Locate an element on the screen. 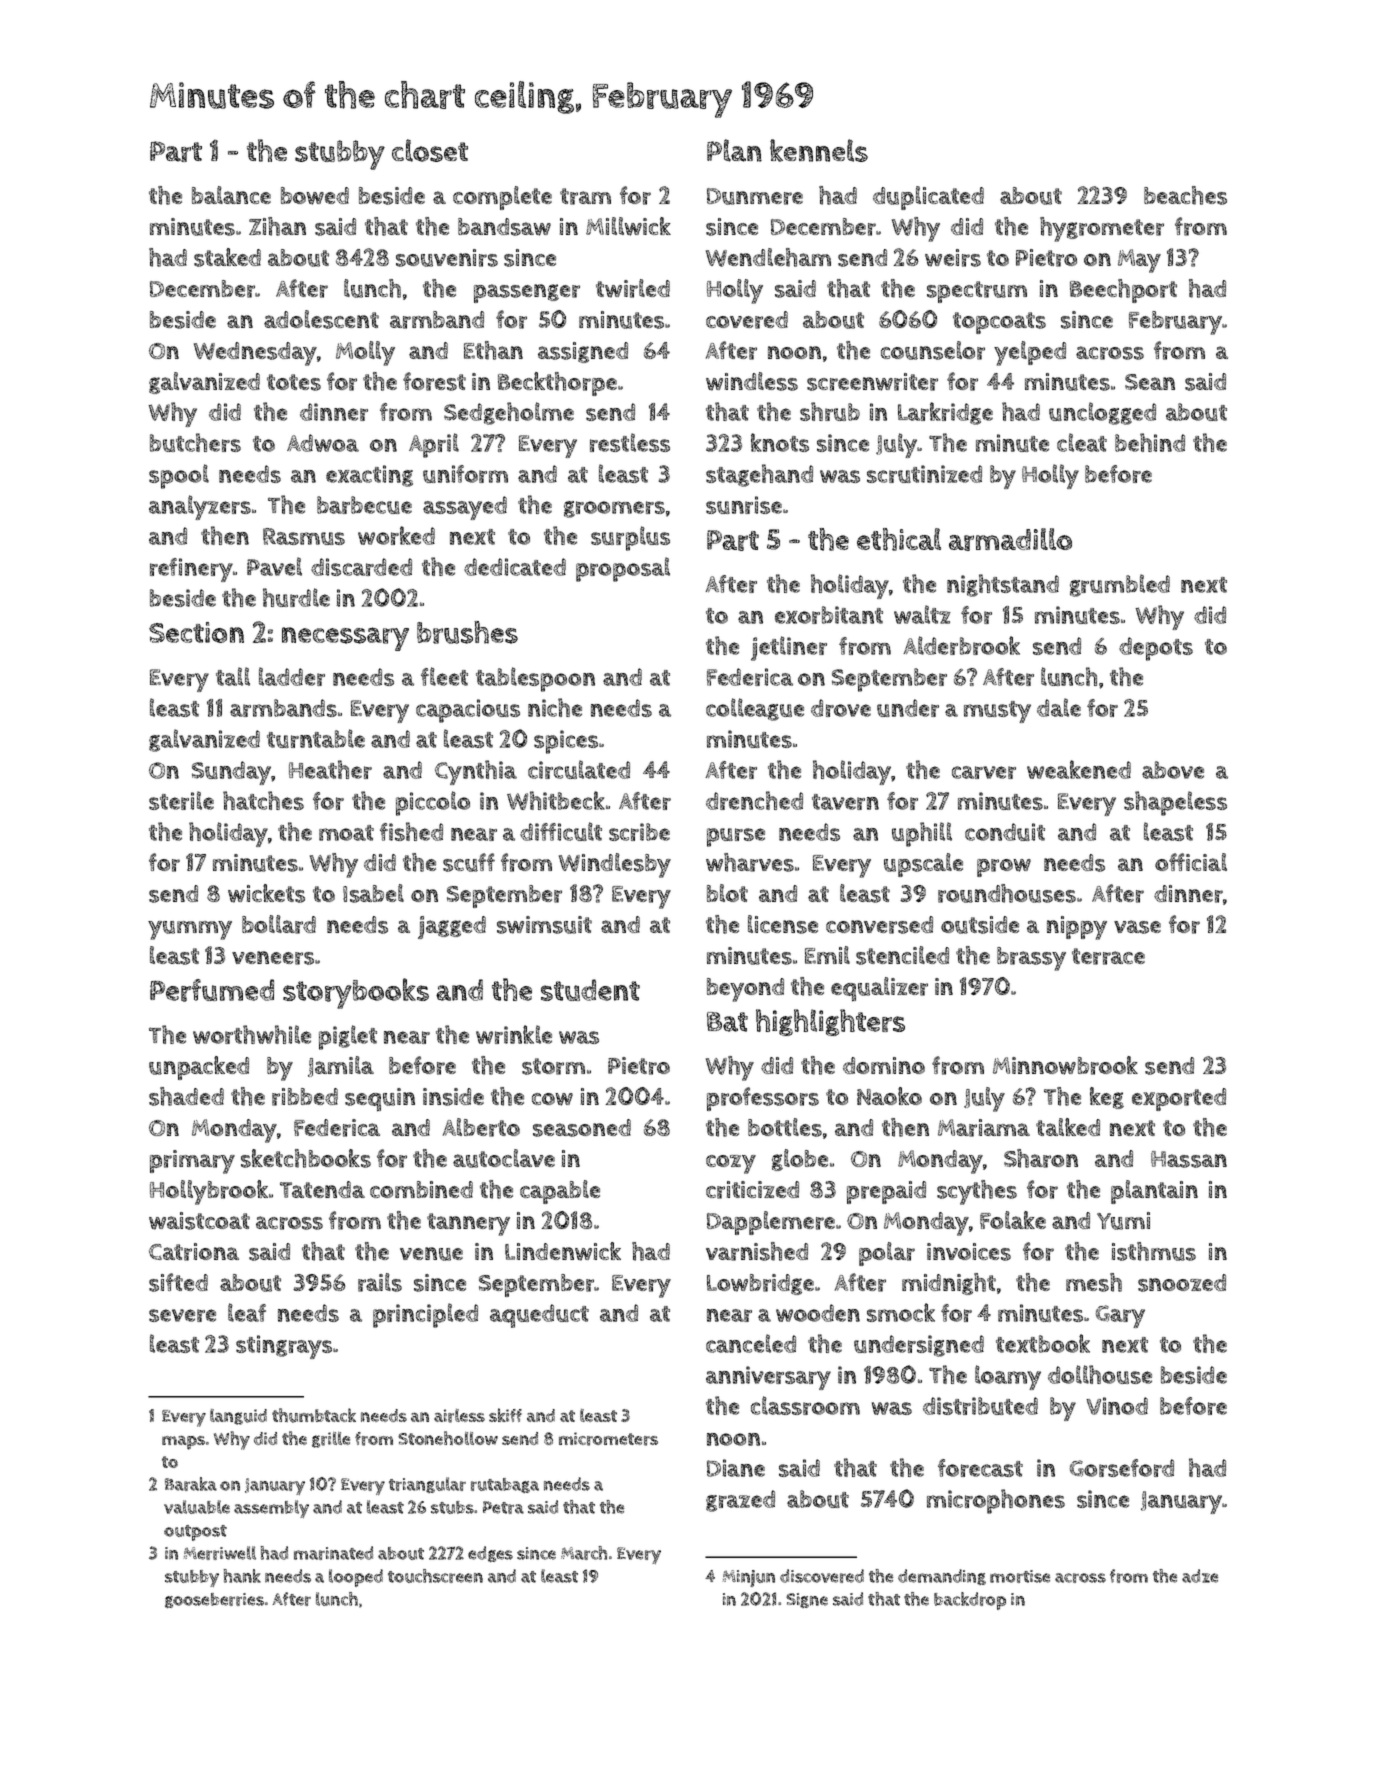 This screenshot has width=1376, height=1781. beaches is located at coordinates (1185, 195).
